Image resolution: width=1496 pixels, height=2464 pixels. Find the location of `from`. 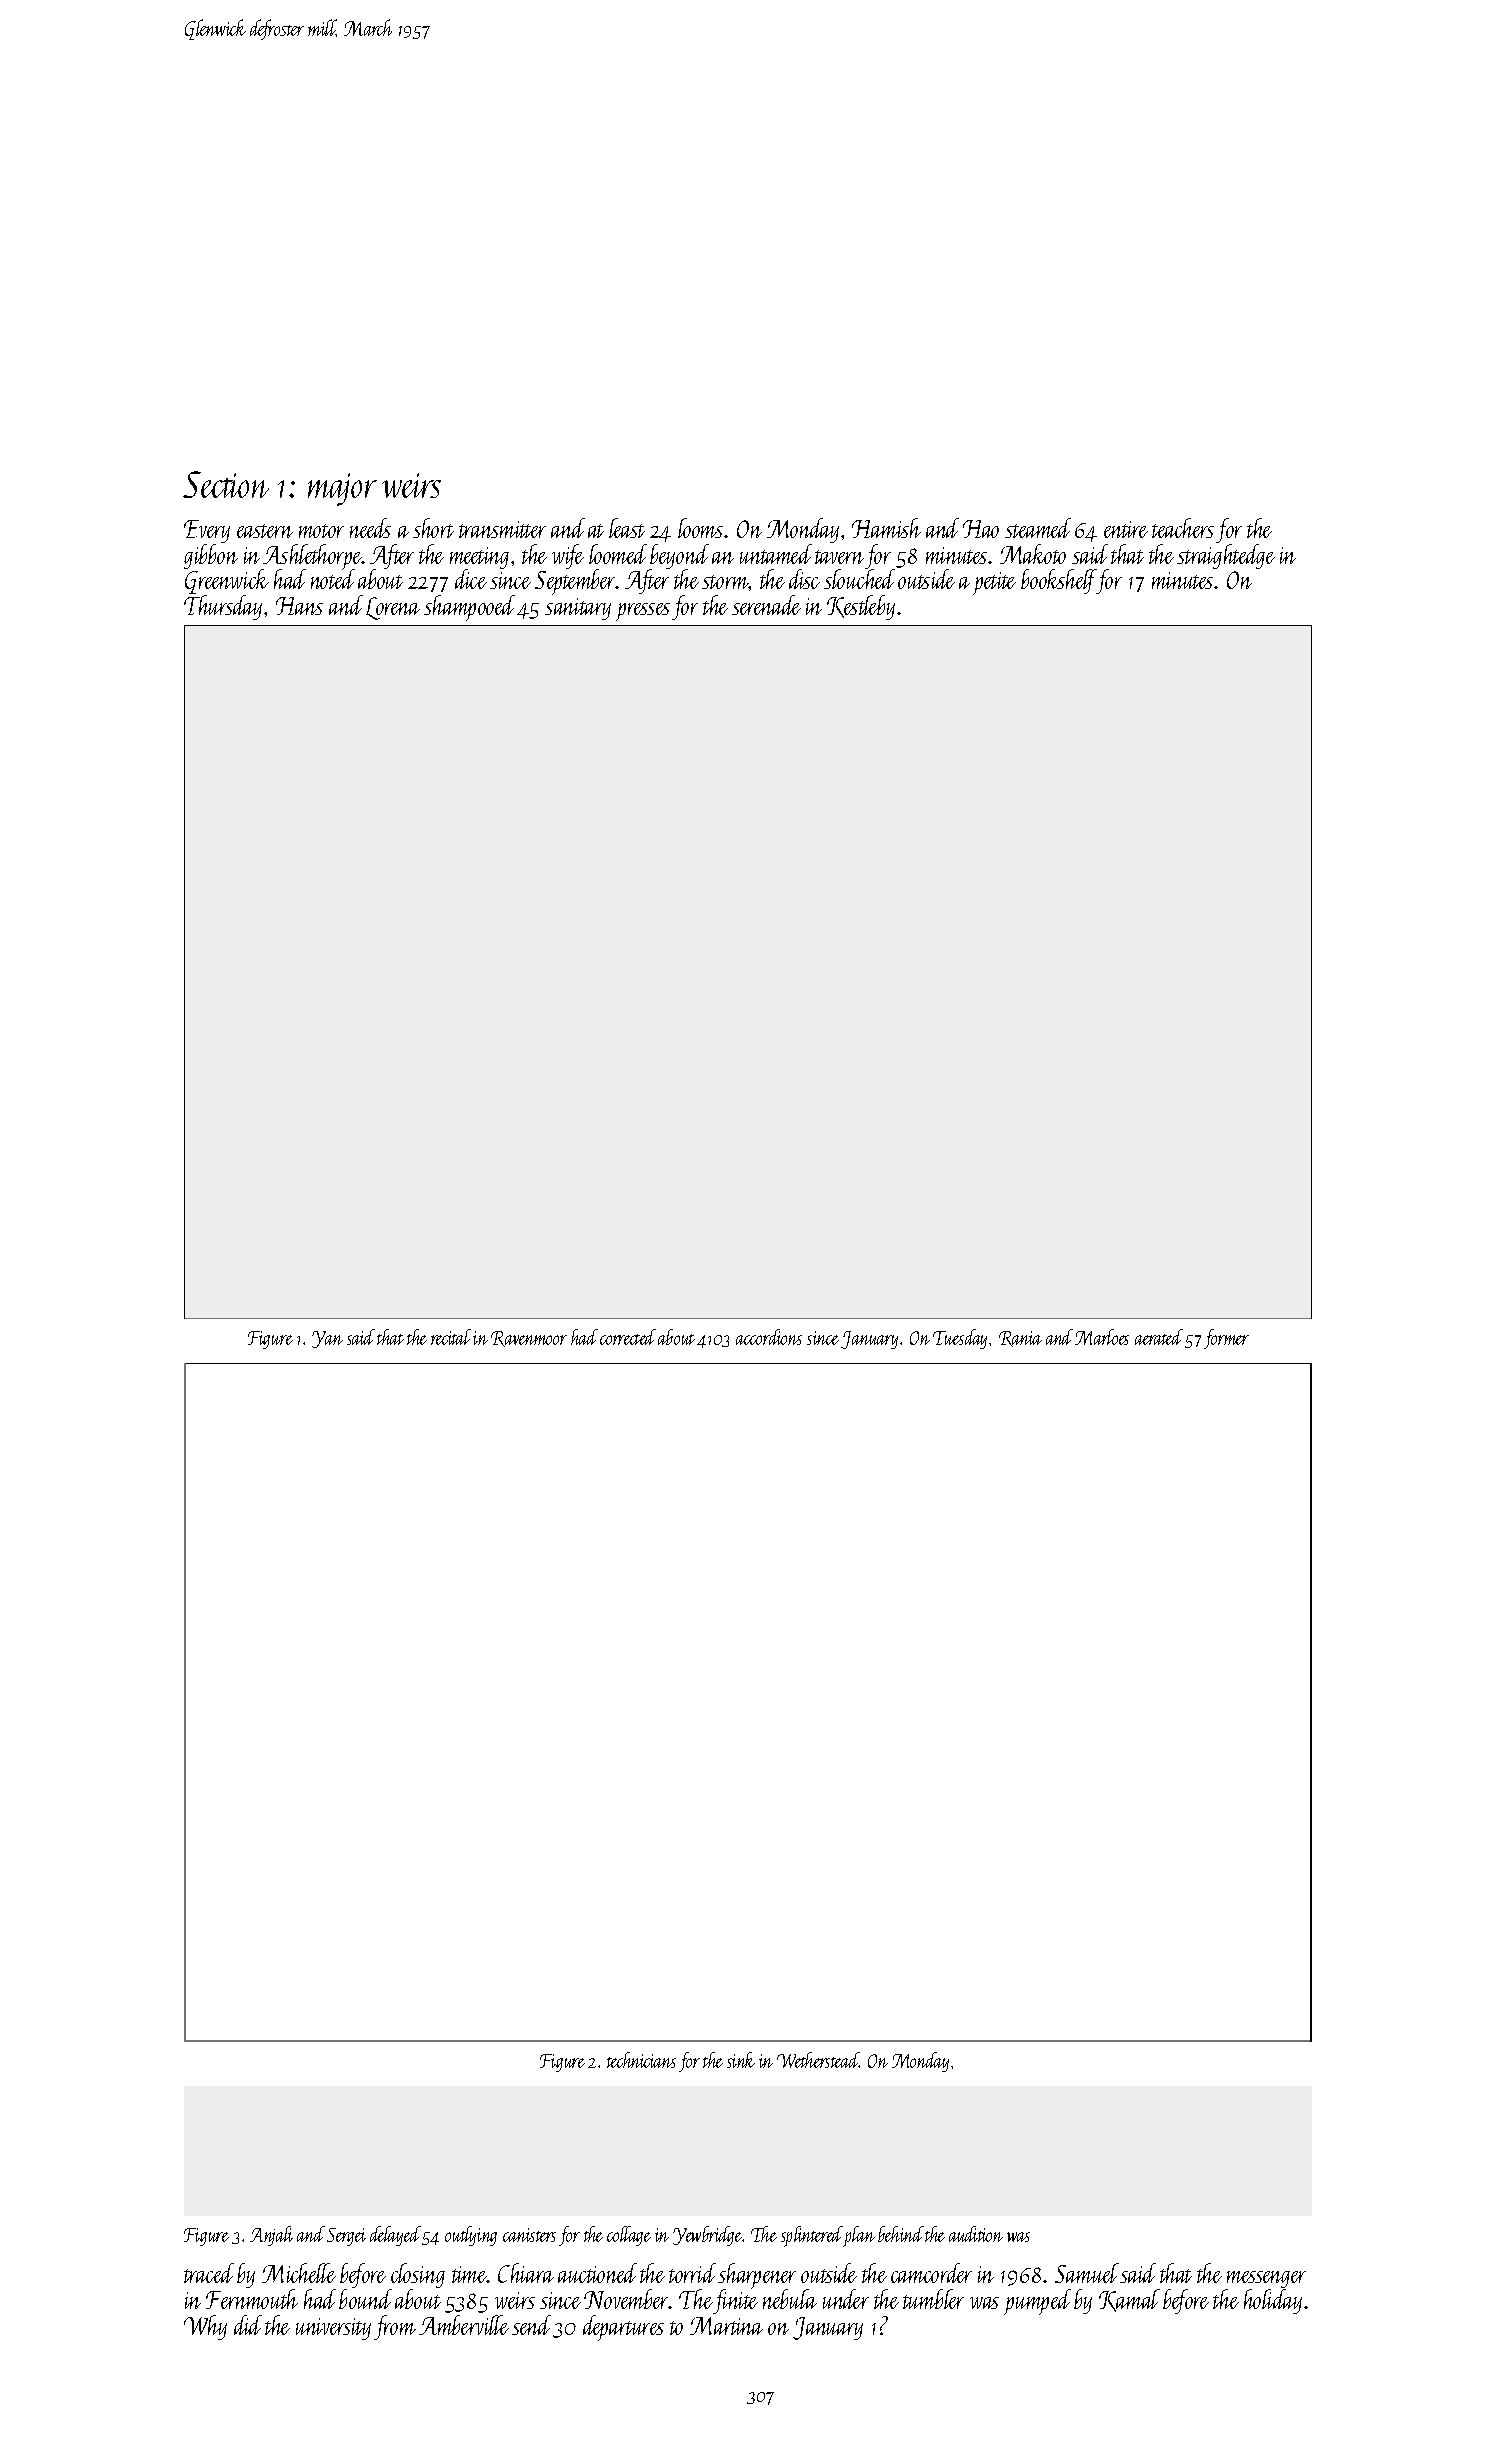

from is located at coordinates (395, 2327).
